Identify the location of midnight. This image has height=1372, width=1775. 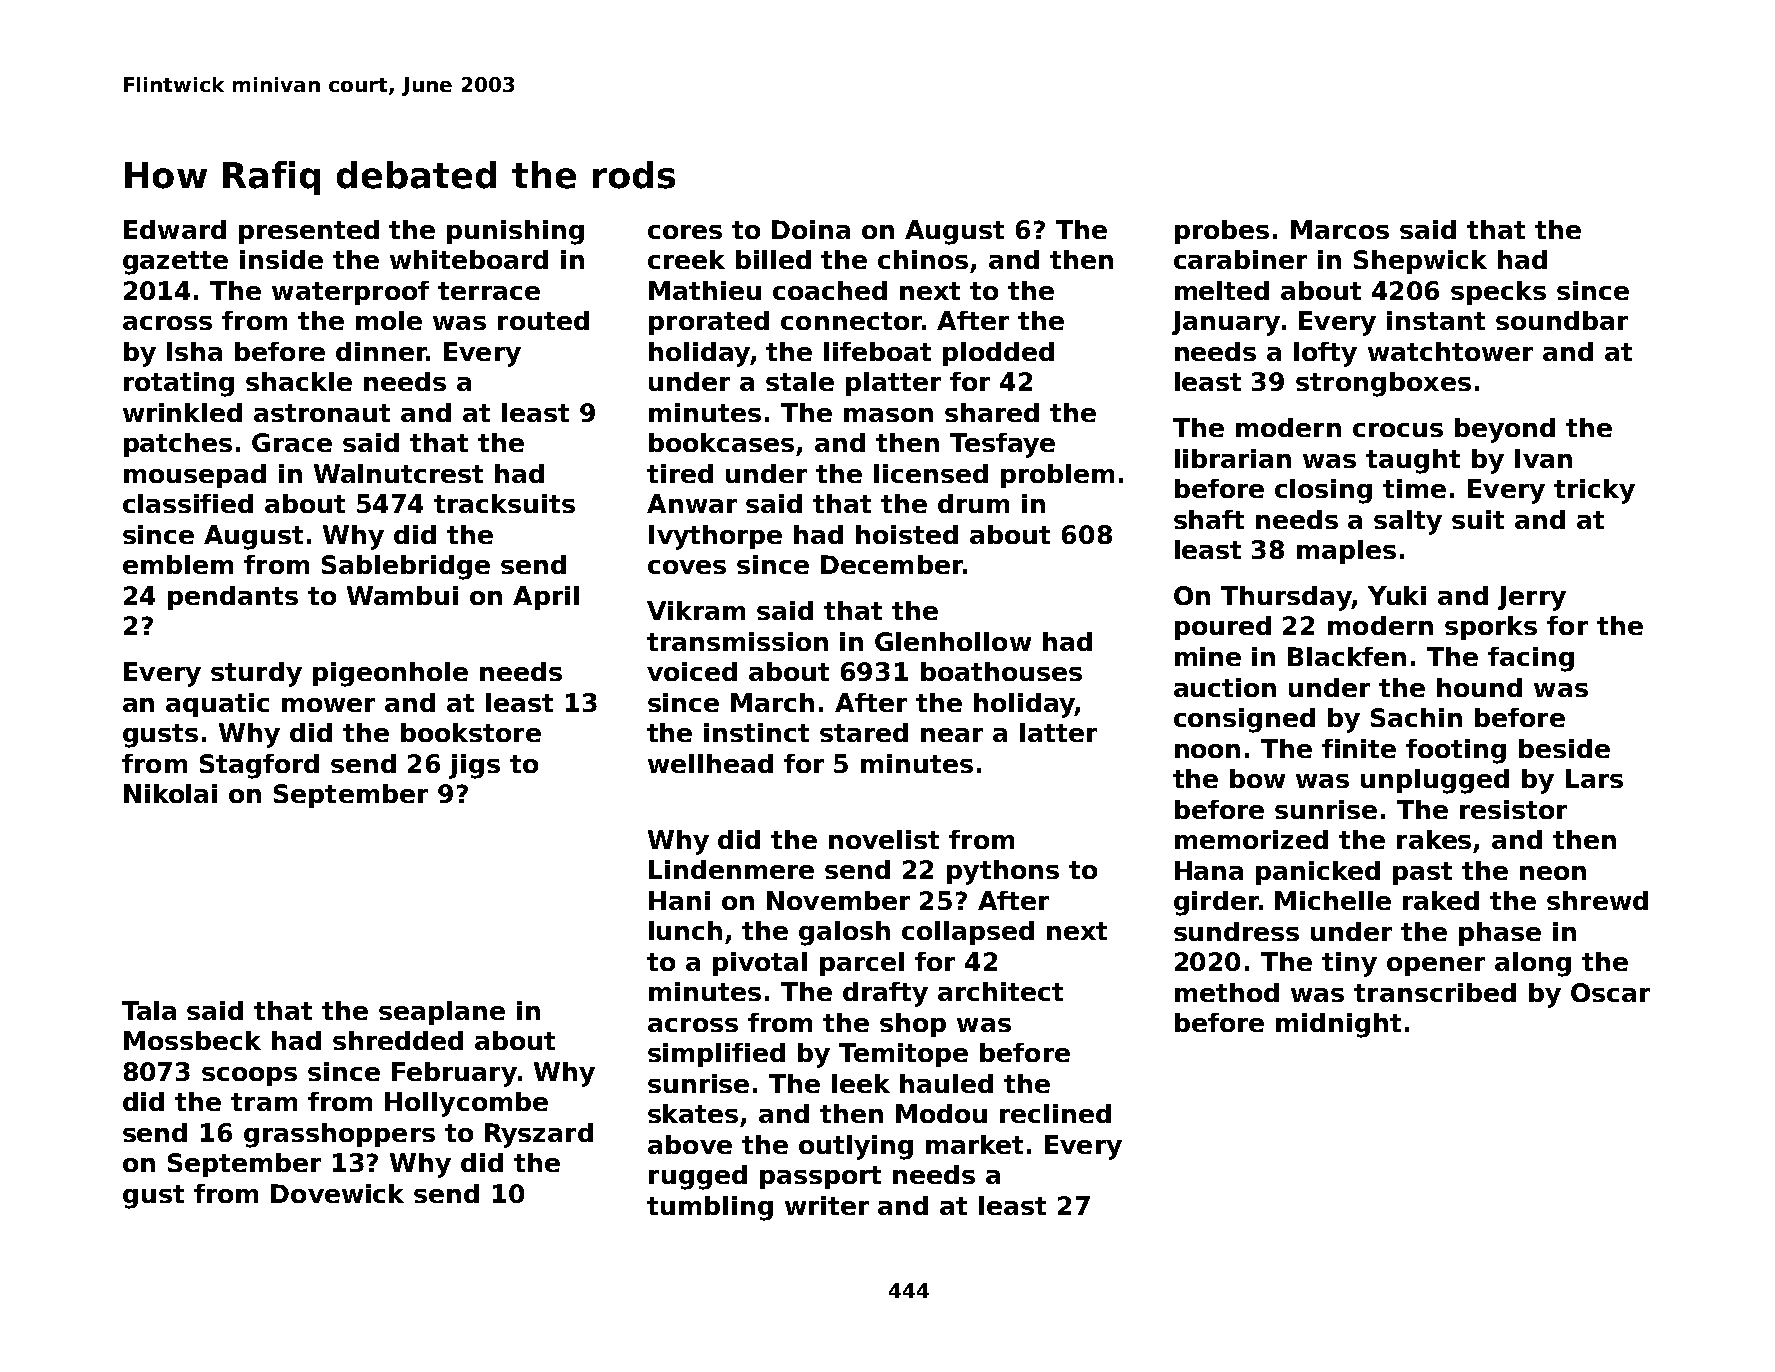
(1338, 1025).
